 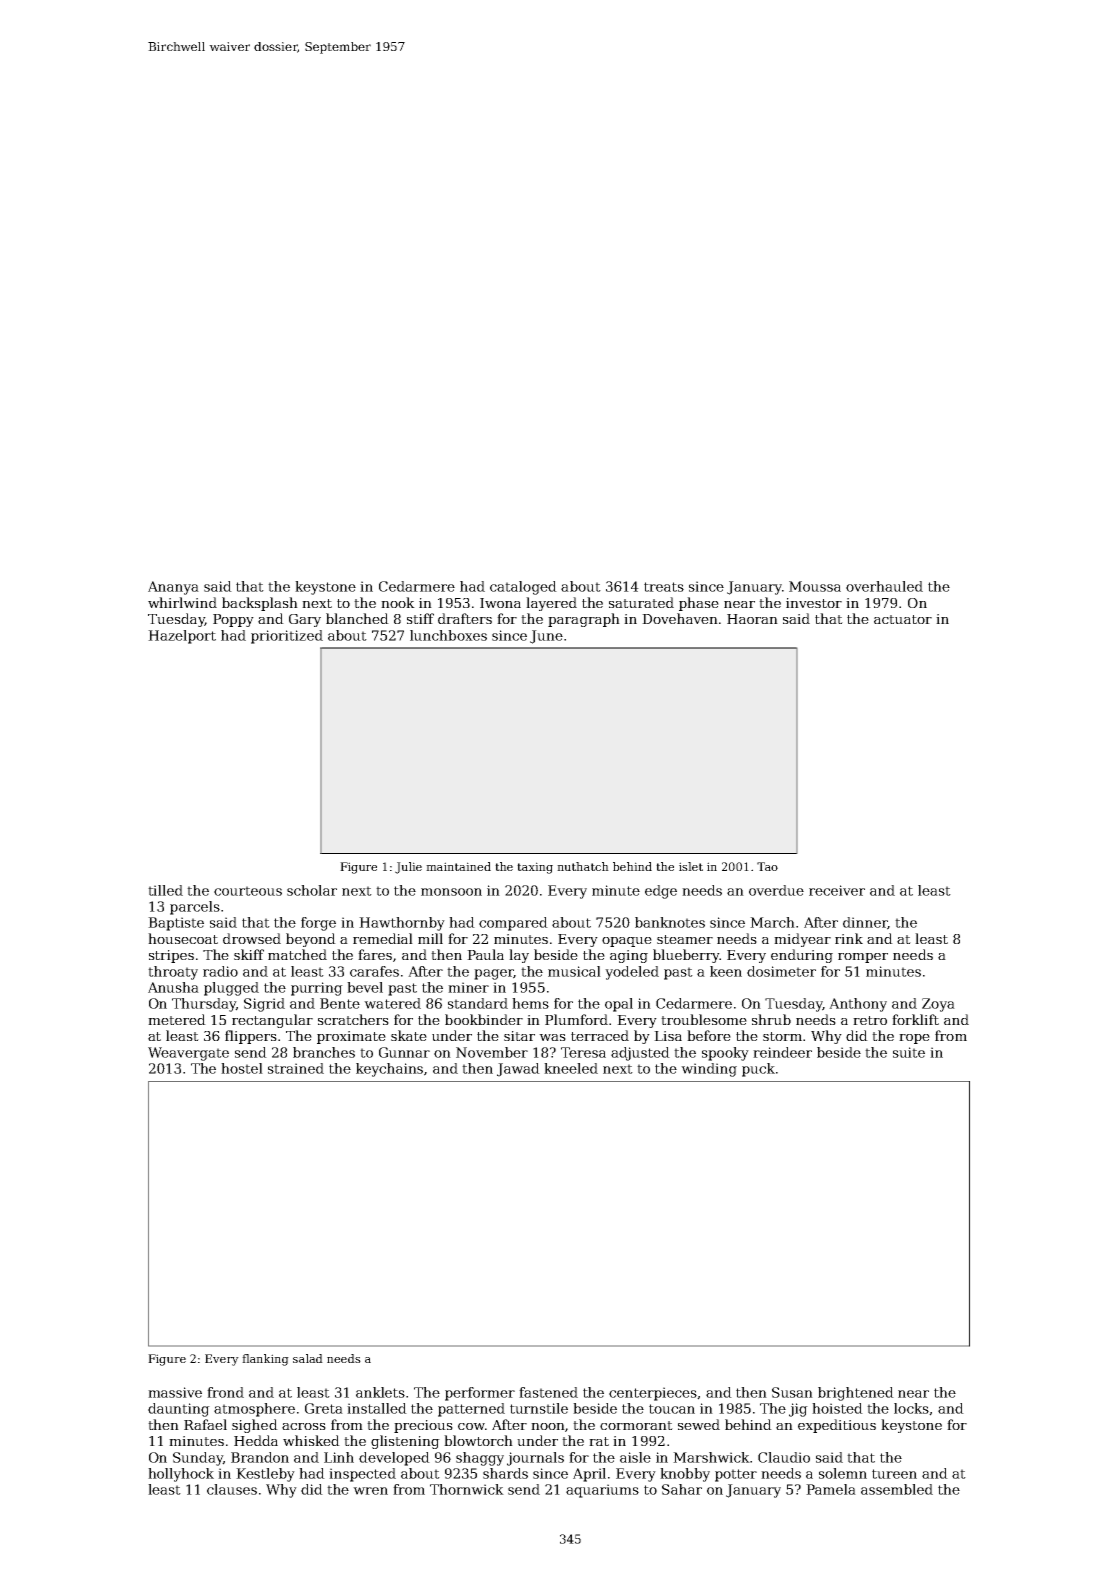 What do you see at coordinates (173, 588) in the image?
I see `Ananya` at bounding box center [173, 588].
